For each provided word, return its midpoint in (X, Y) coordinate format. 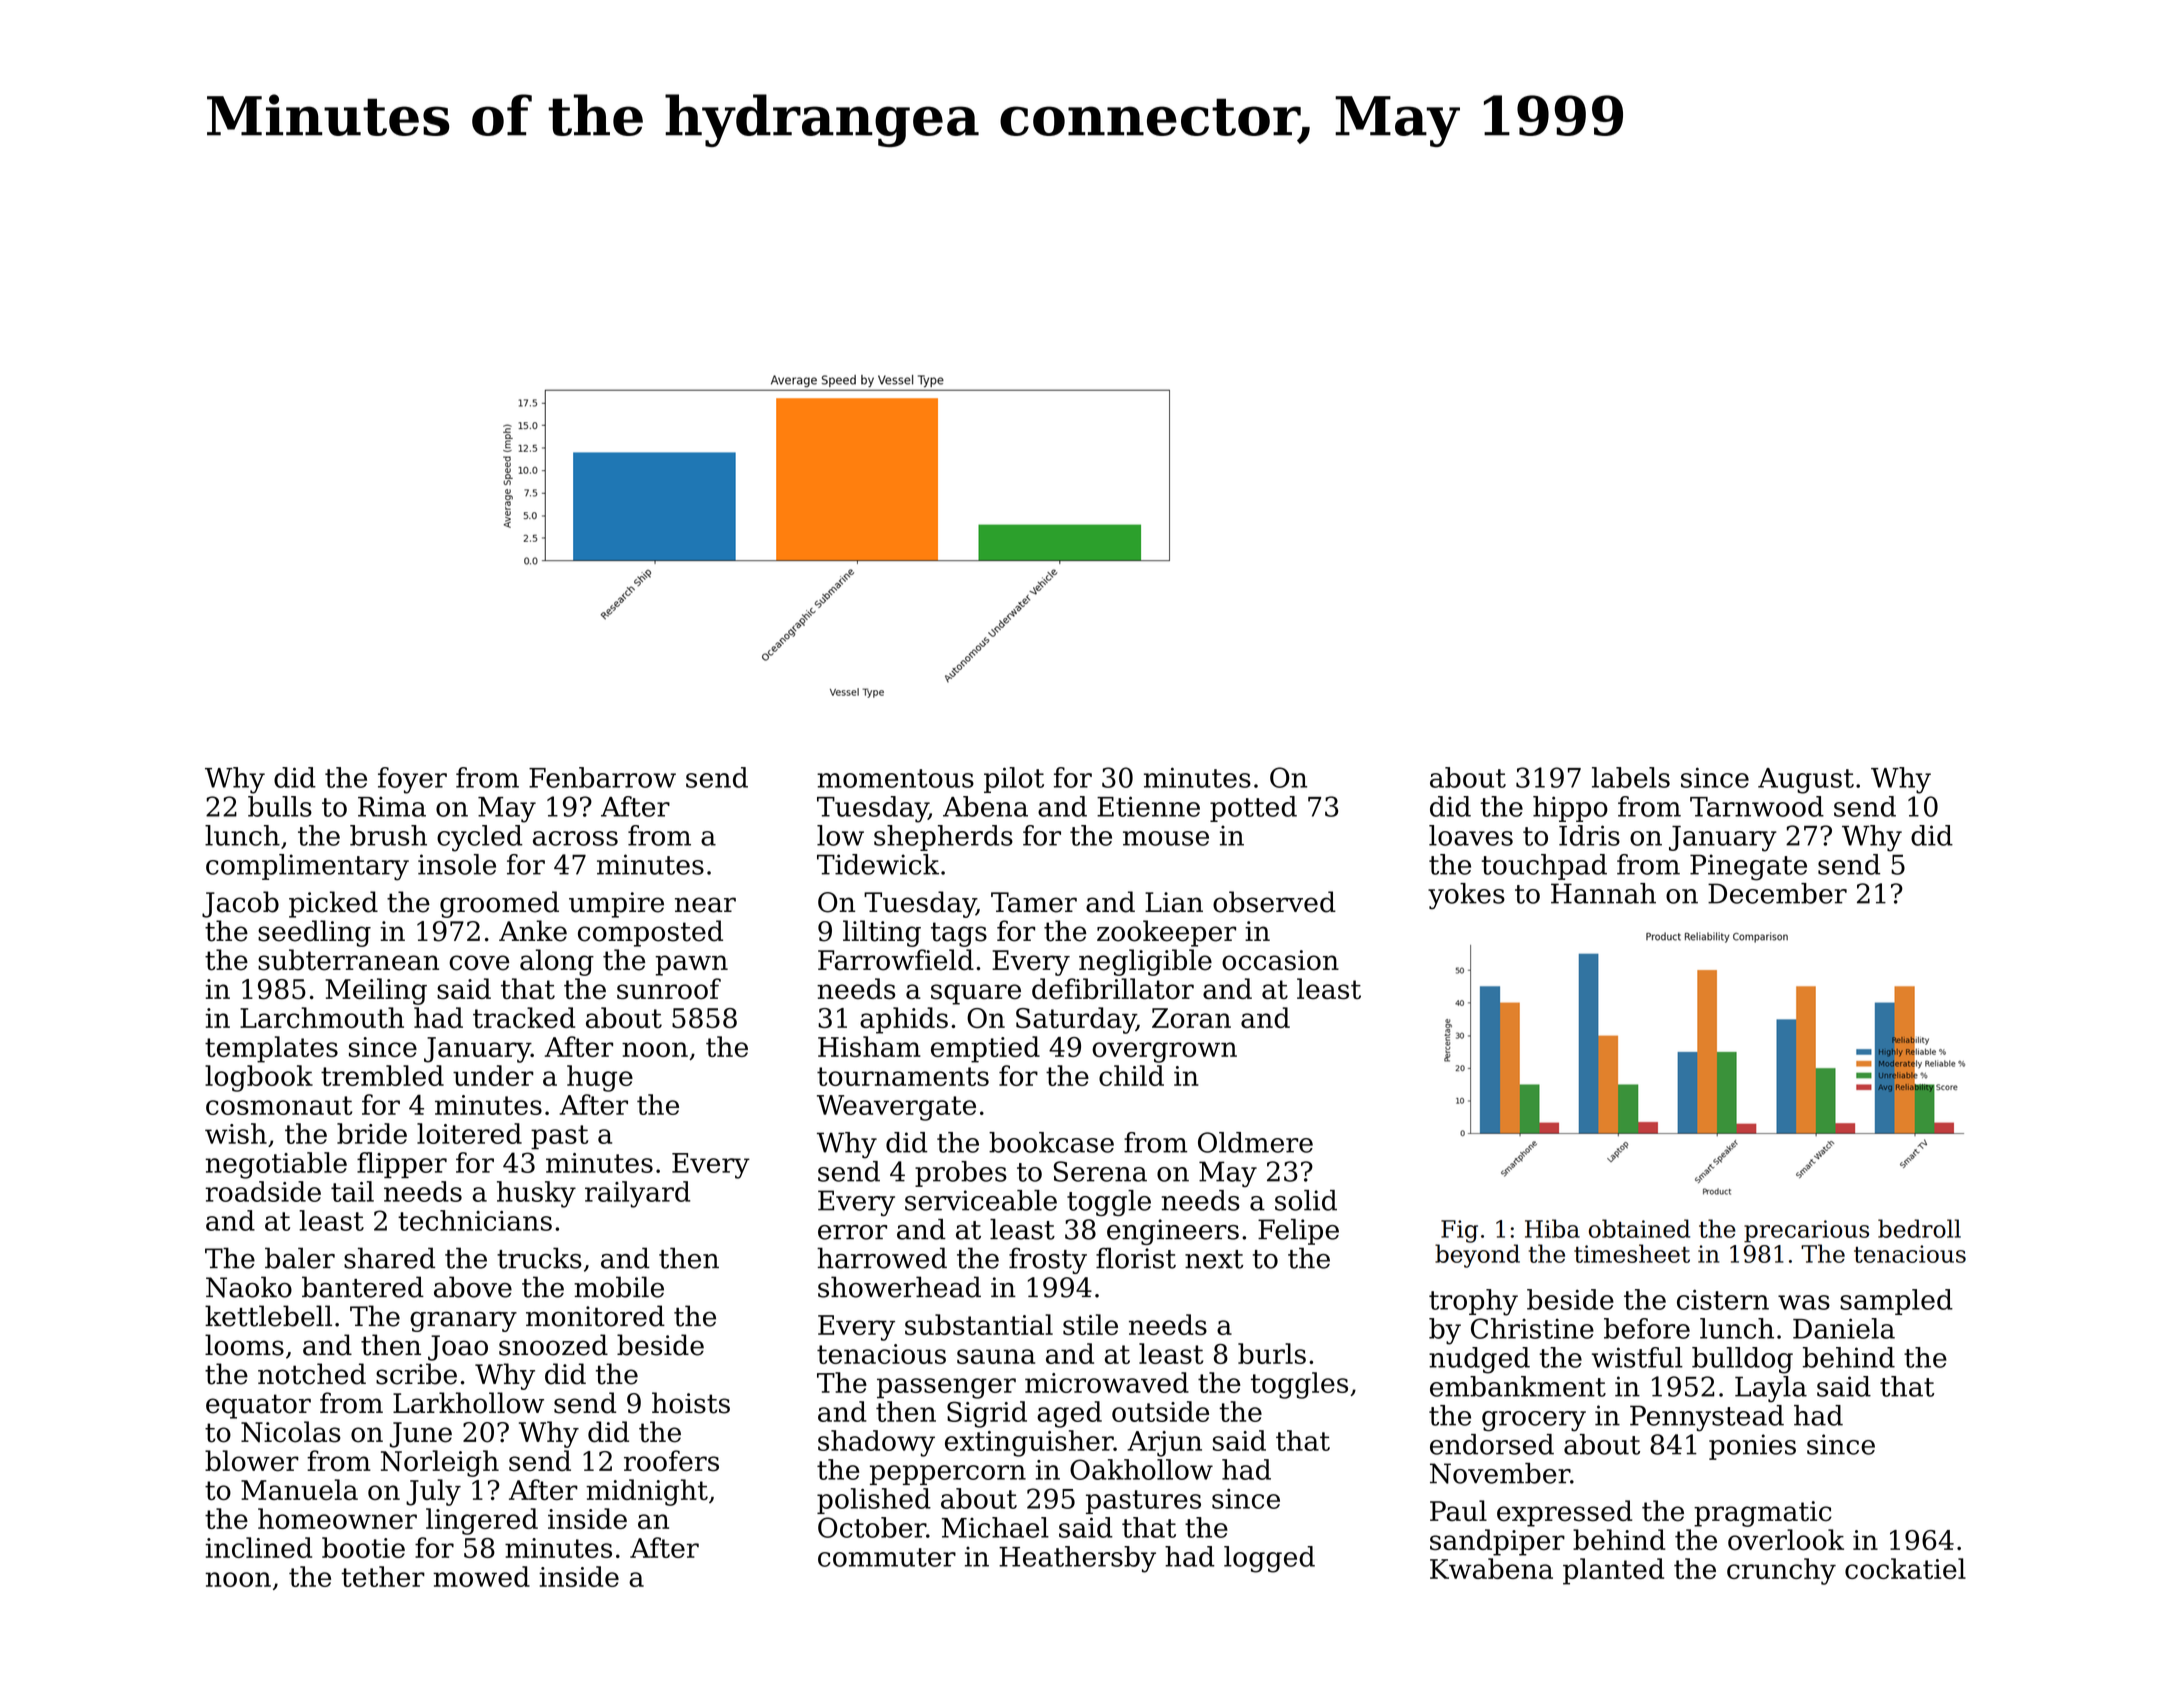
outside (1160, 1411)
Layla (1771, 1389)
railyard (637, 1194)
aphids (904, 1020)
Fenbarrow (602, 777)
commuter (887, 1557)
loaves (1471, 835)
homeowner (337, 1518)
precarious (1806, 1231)
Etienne (1148, 806)
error (852, 1232)
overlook (1786, 1539)
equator (258, 1406)
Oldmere (1255, 1142)
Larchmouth (322, 1017)
